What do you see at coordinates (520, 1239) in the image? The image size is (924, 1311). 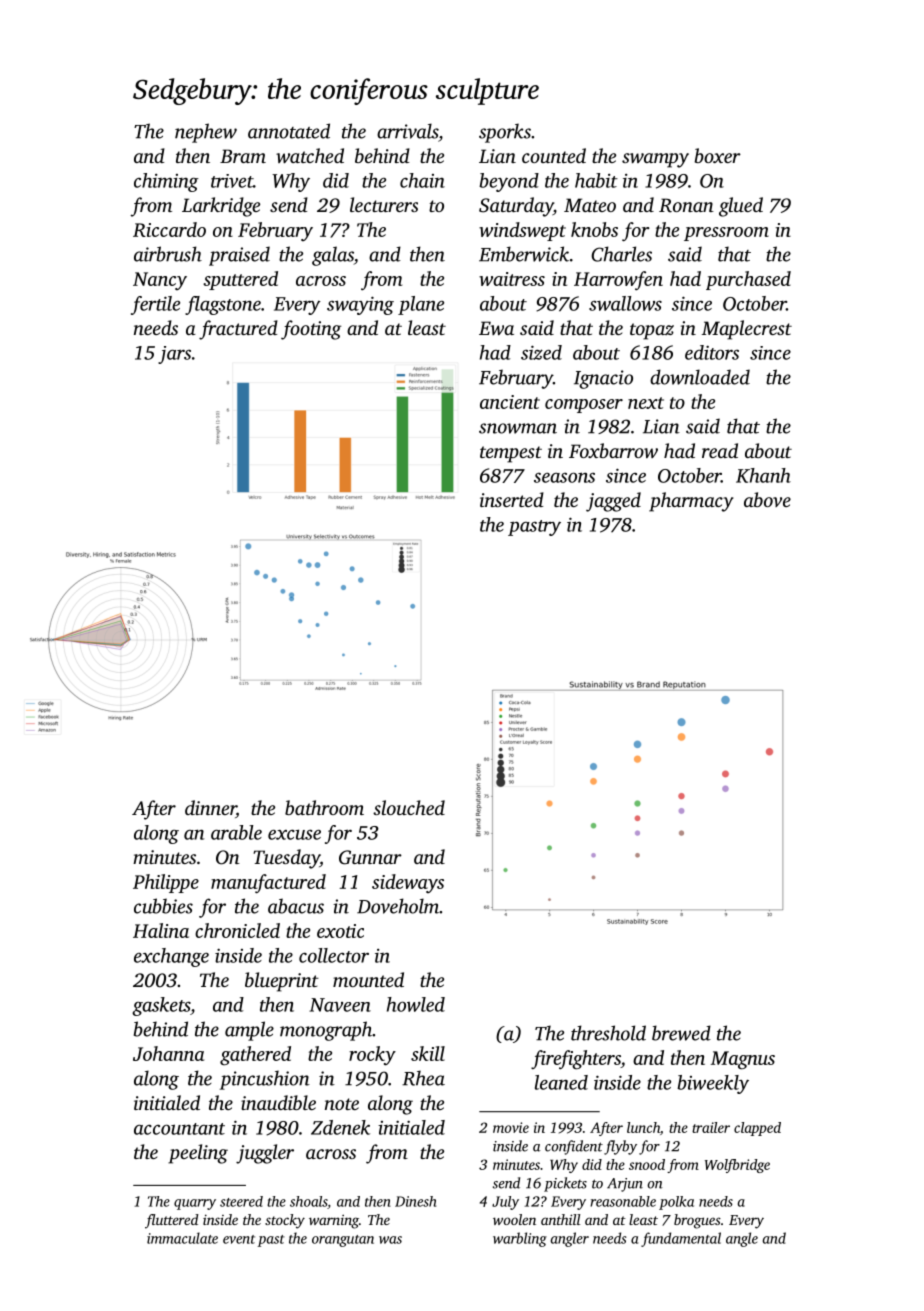 I see `warbling` at bounding box center [520, 1239].
